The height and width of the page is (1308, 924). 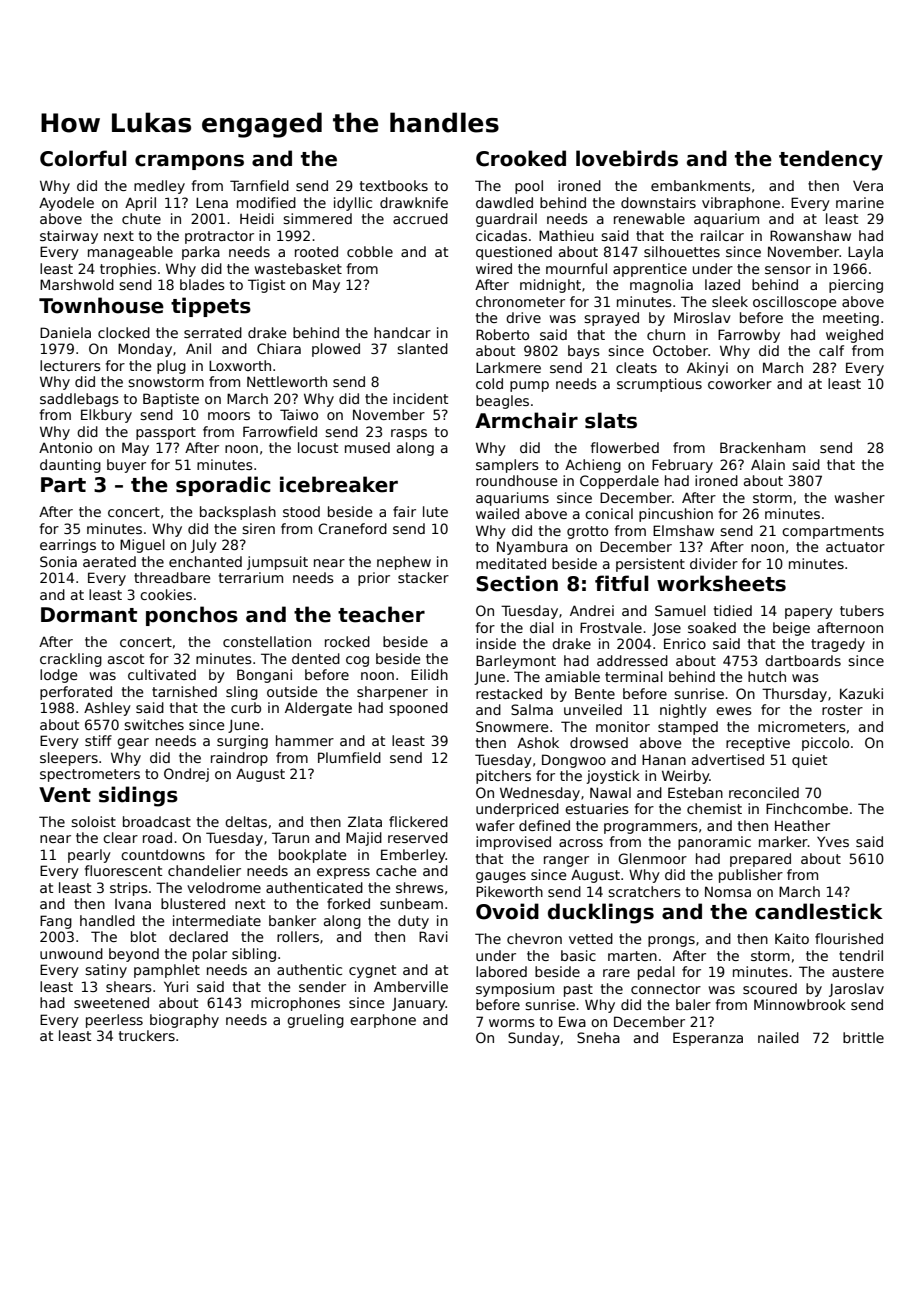 What do you see at coordinates (855, 547) in the page?
I see `actuator` at bounding box center [855, 547].
